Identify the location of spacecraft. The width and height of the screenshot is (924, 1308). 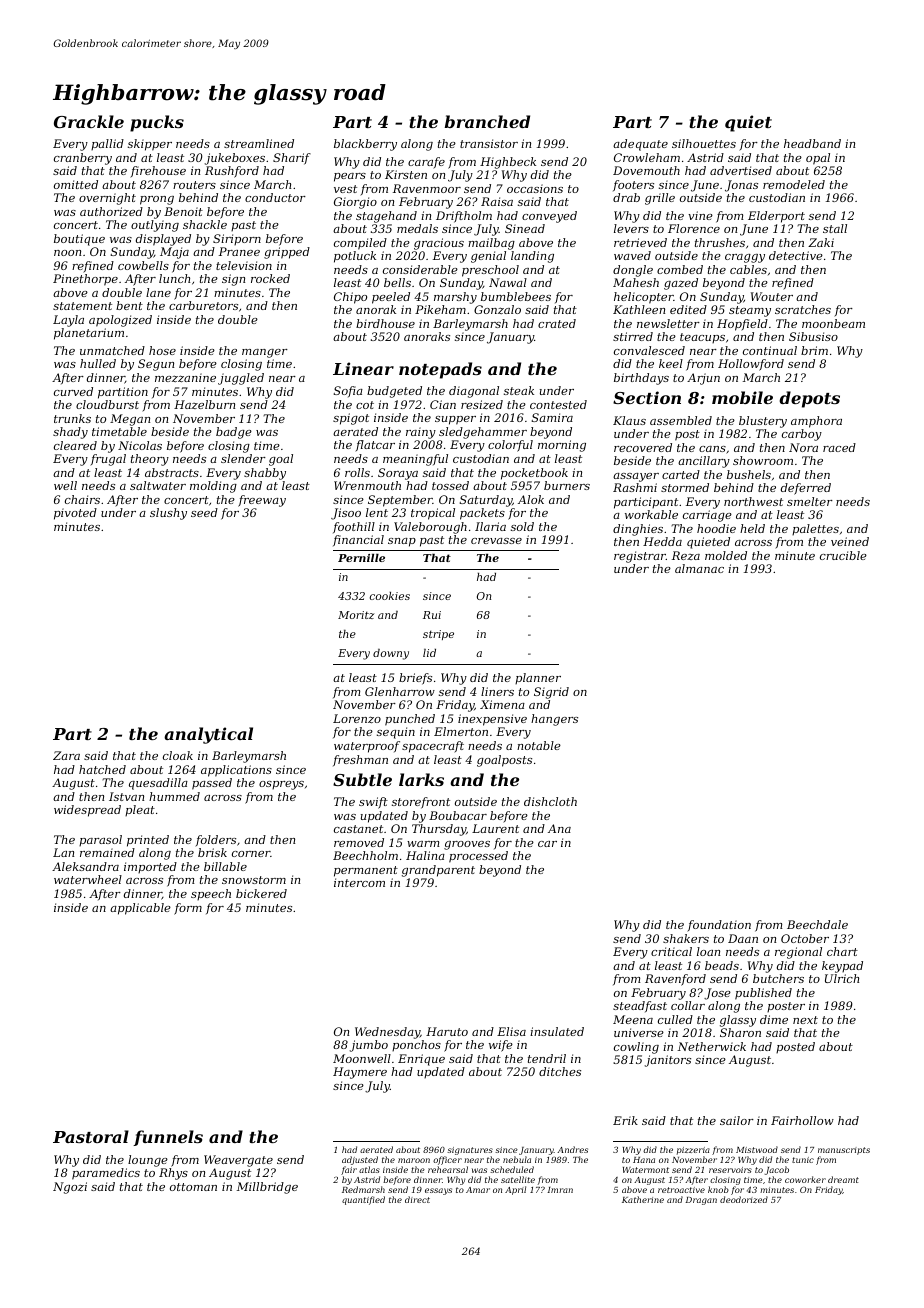
(433, 747).
